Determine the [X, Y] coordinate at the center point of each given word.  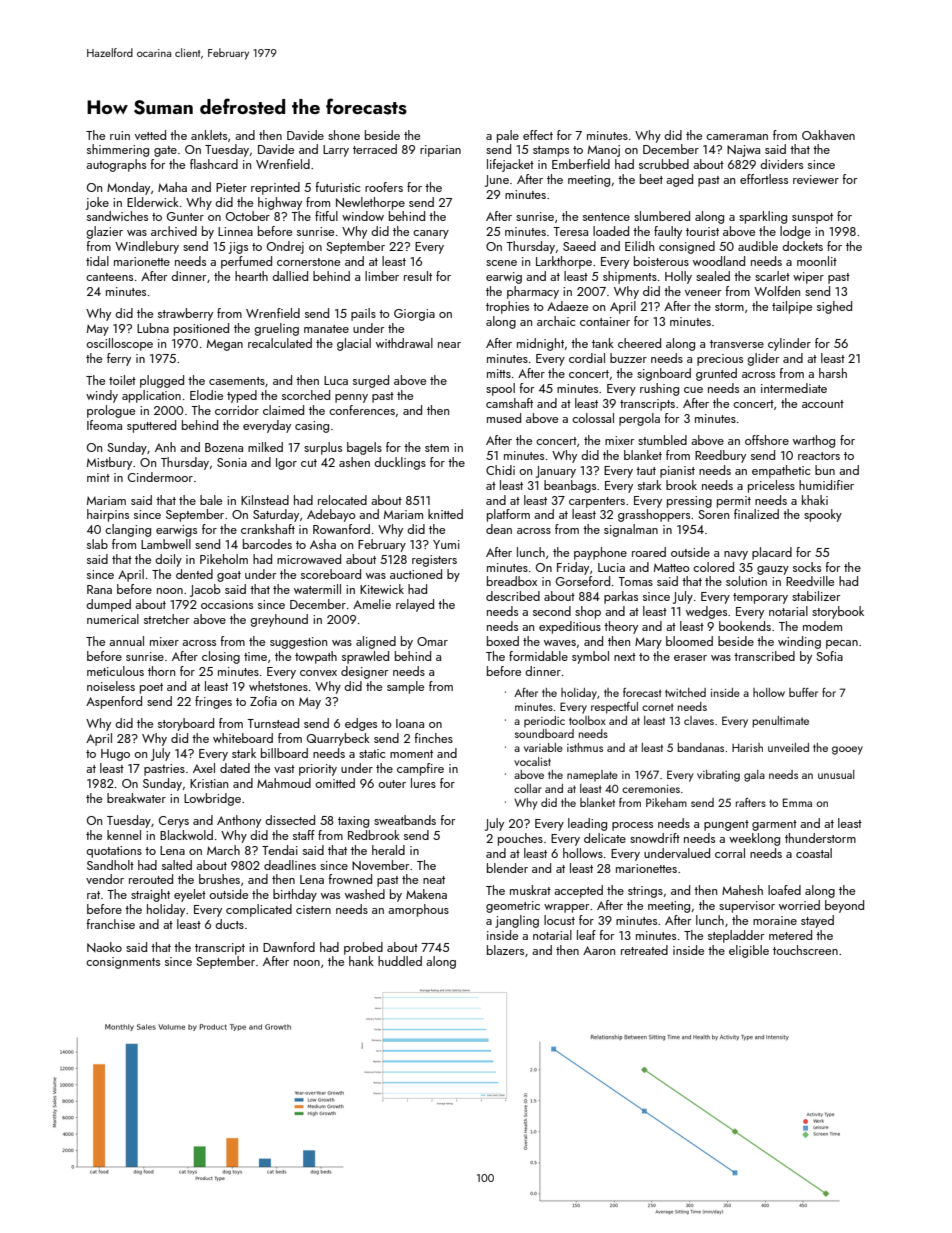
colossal [593, 418]
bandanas [700, 747]
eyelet [190, 895]
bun [825, 470]
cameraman [737, 137]
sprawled [365, 657]
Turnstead [273, 723]
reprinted [275, 188]
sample [405, 687]
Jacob [205, 590]
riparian [440, 151]
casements [237, 381]
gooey [847, 750]
